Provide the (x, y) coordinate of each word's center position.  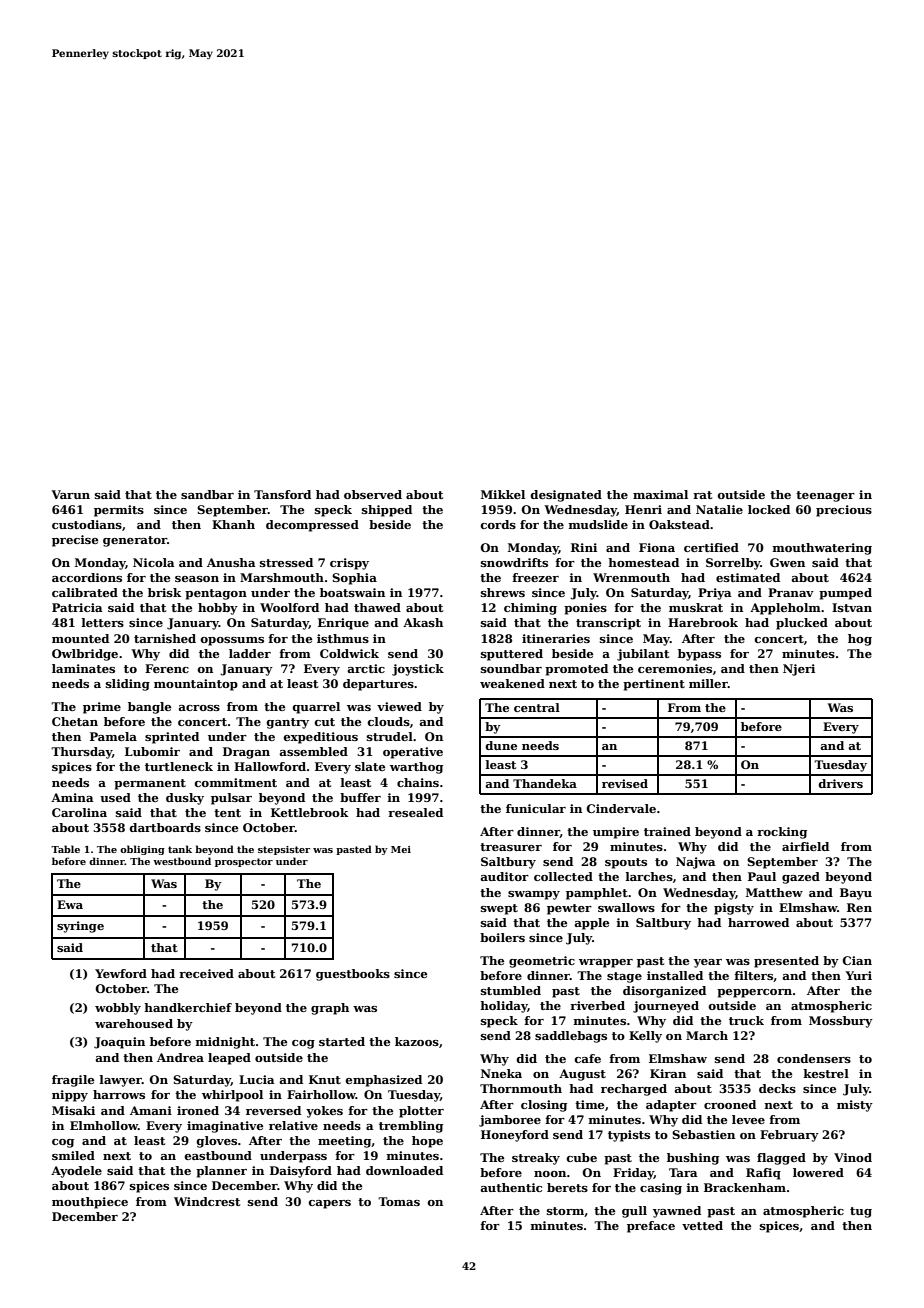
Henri (643, 509)
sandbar (207, 494)
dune (501, 745)
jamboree (510, 1121)
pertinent (654, 685)
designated (566, 496)
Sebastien (703, 1134)
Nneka (501, 1073)
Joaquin (119, 1043)
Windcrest (207, 1201)
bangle (149, 708)
